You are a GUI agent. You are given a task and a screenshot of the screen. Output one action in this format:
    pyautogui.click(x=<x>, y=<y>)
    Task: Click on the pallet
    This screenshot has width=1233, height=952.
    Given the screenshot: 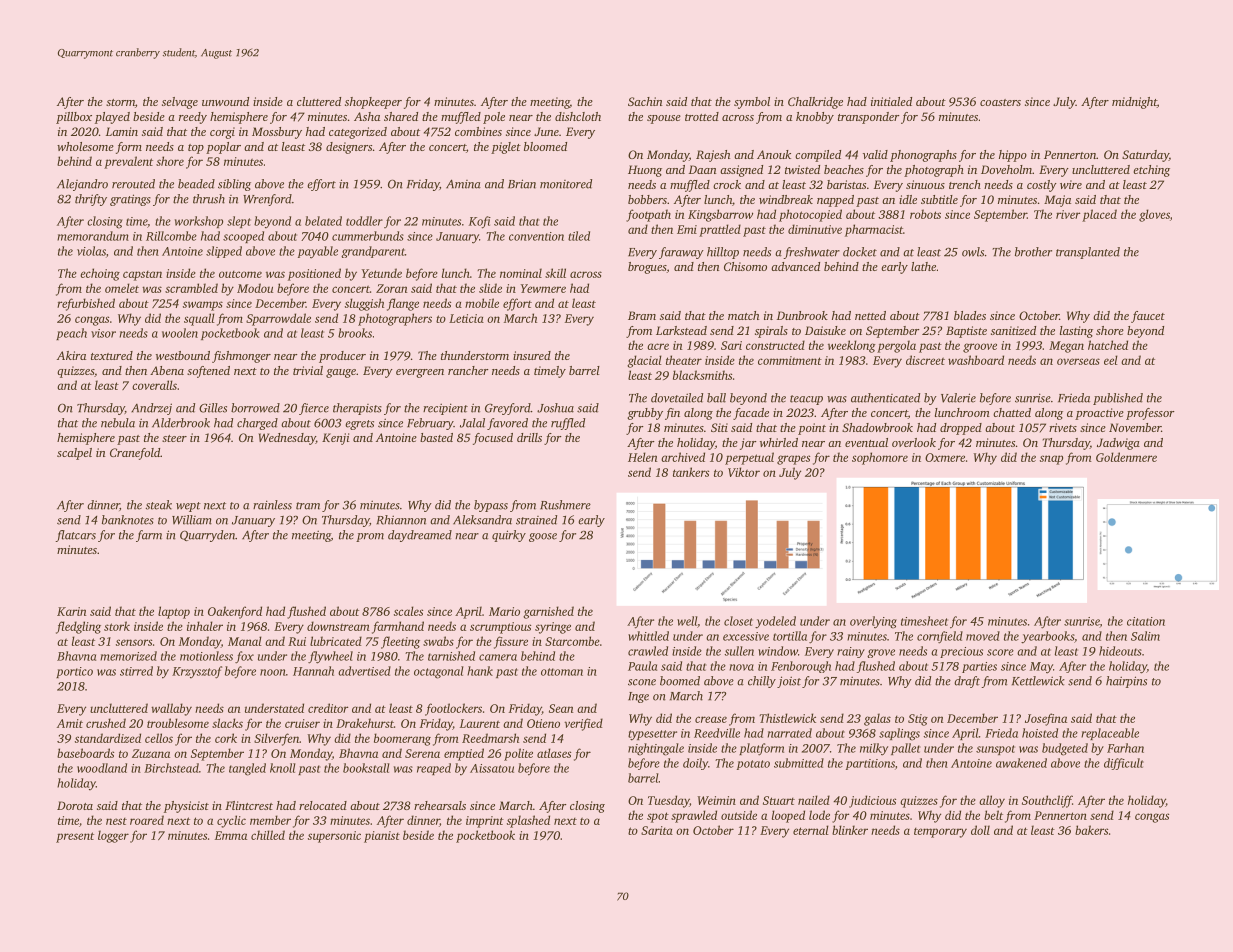 What is the action you would take?
    pyautogui.click(x=906, y=749)
